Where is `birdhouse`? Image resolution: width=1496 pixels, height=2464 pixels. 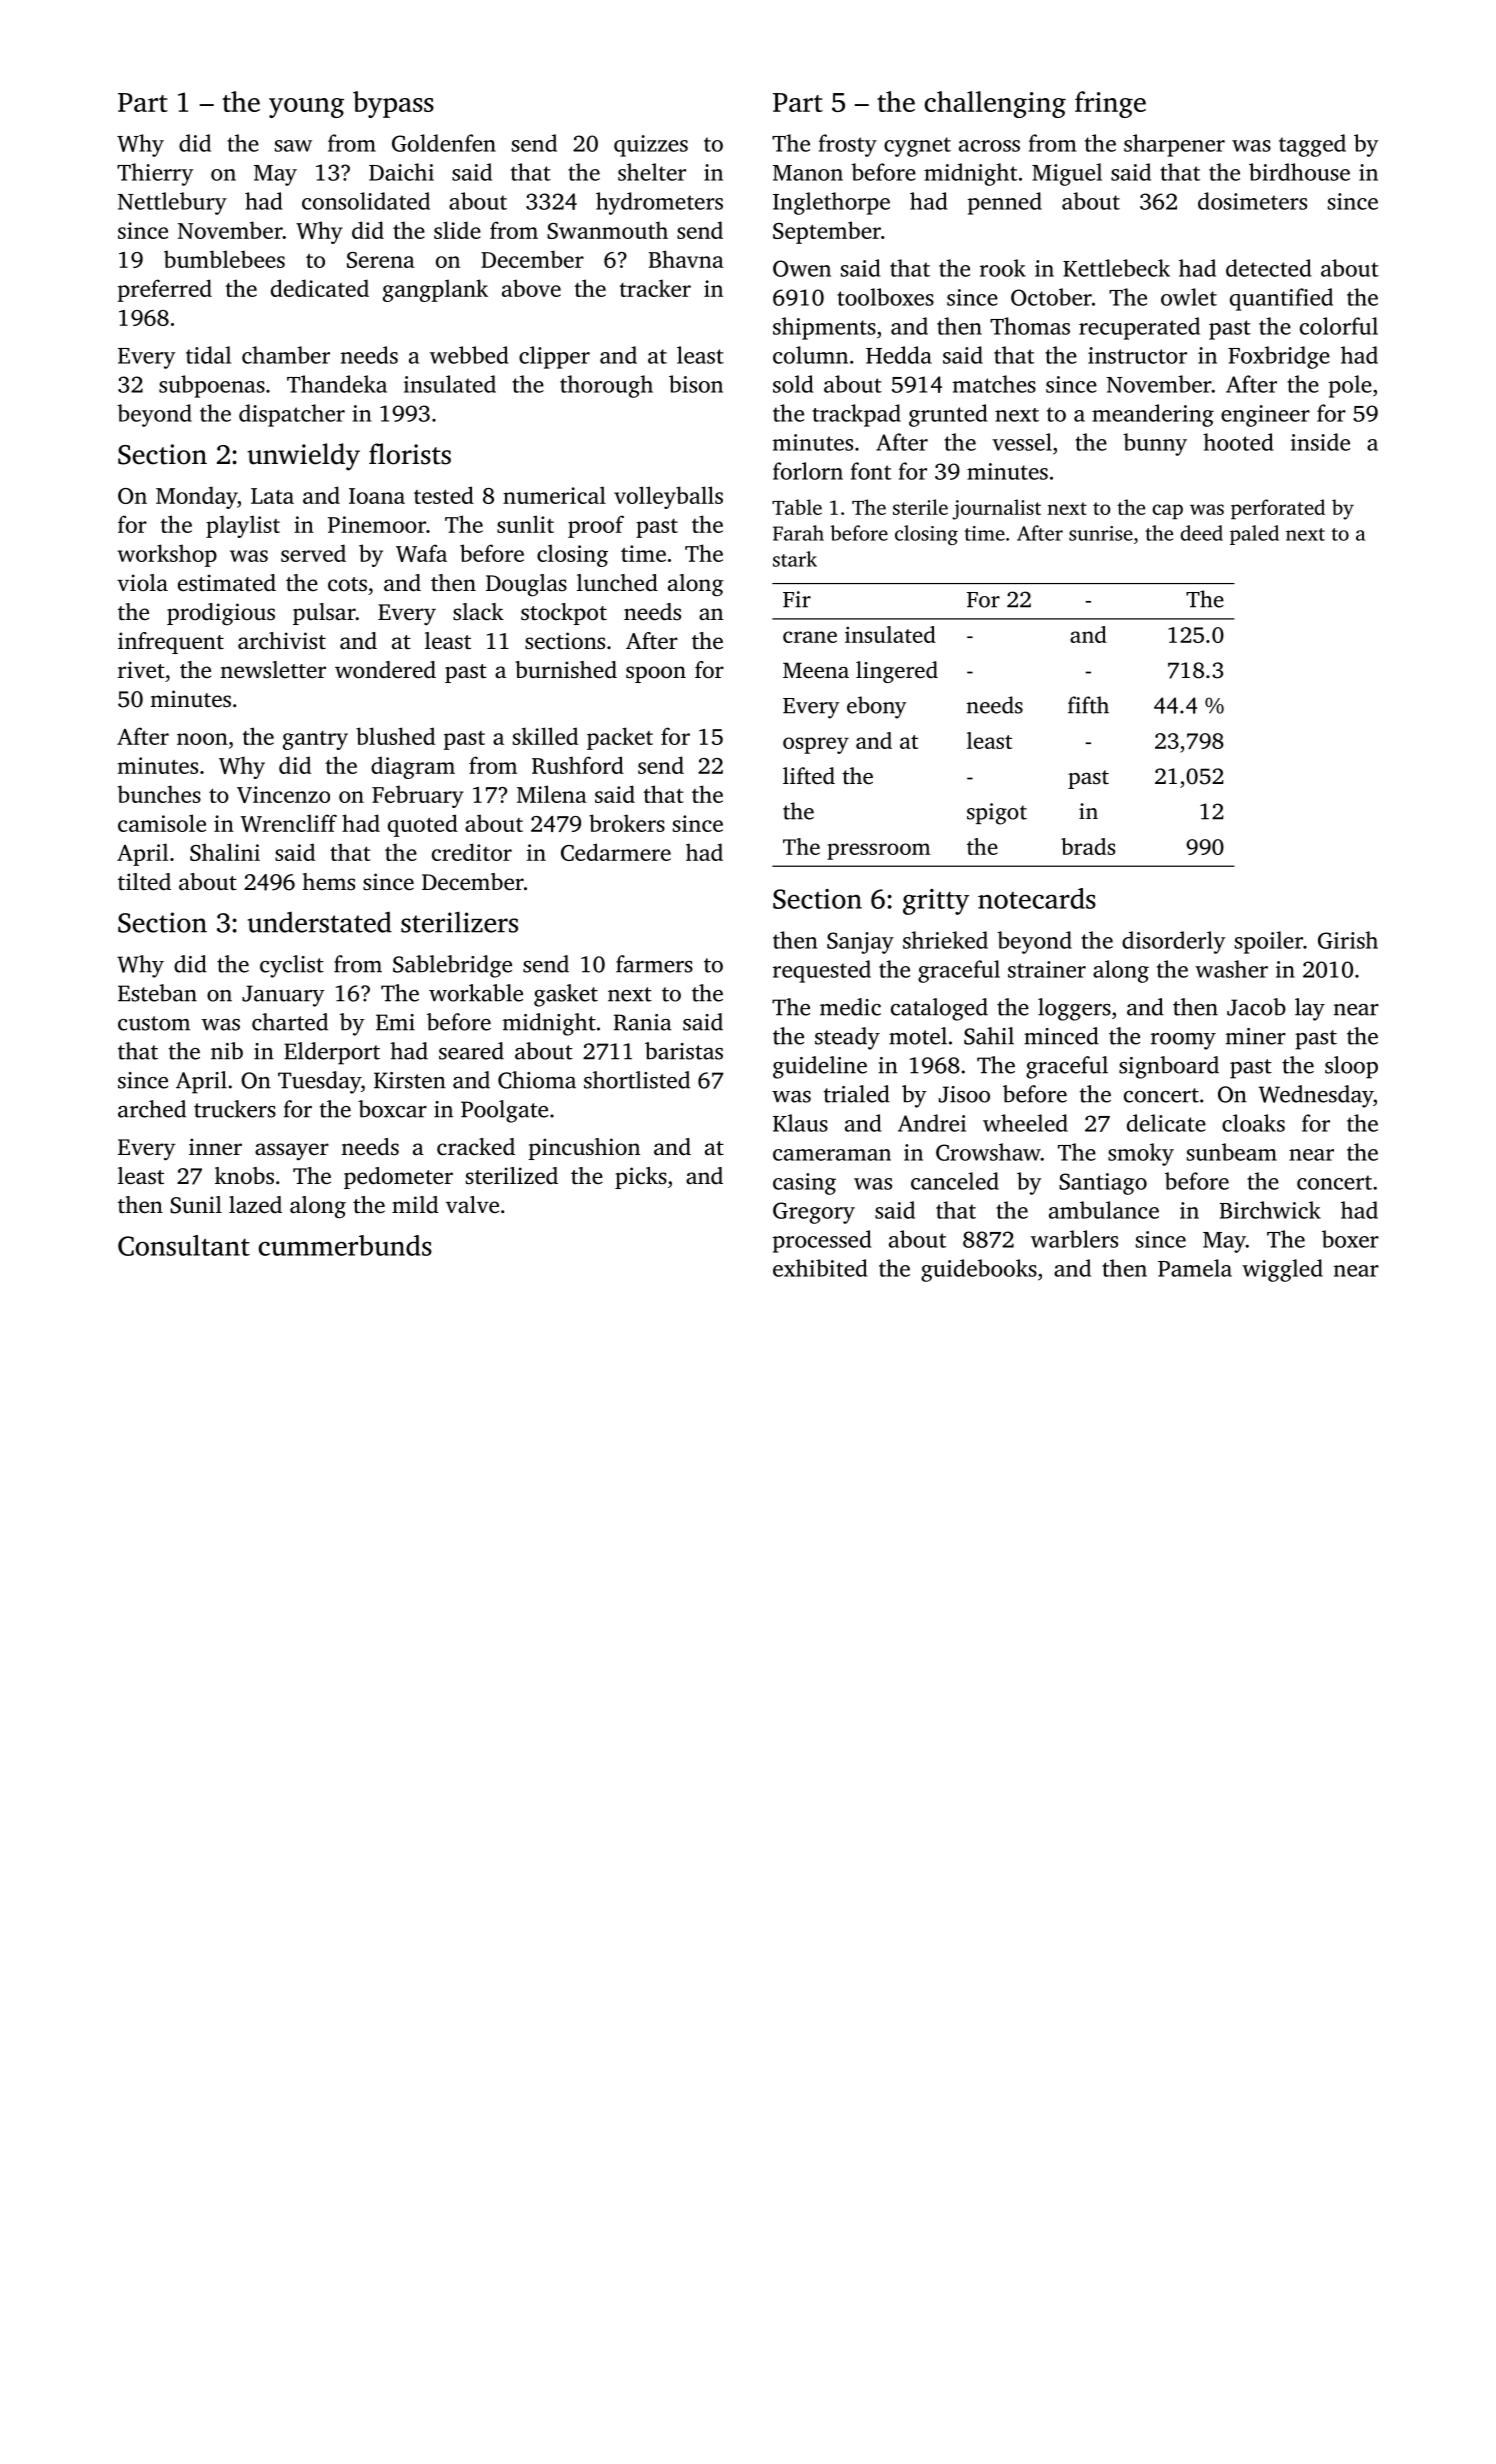 birdhouse is located at coordinates (1299, 172).
